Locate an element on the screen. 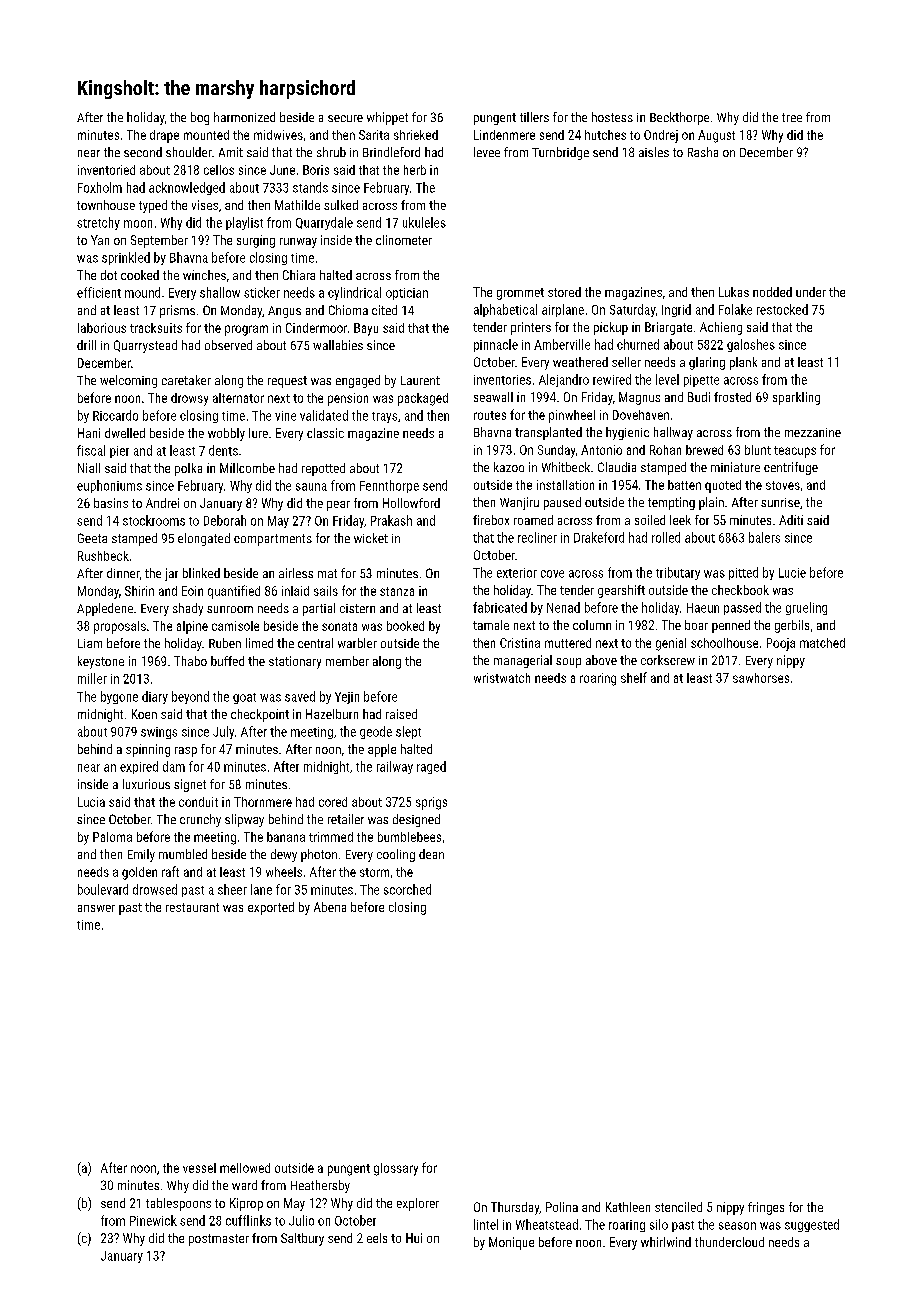 The width and height of the screenshot is (924, 1308). Pinewick is located at coordinates (153, 1220).
